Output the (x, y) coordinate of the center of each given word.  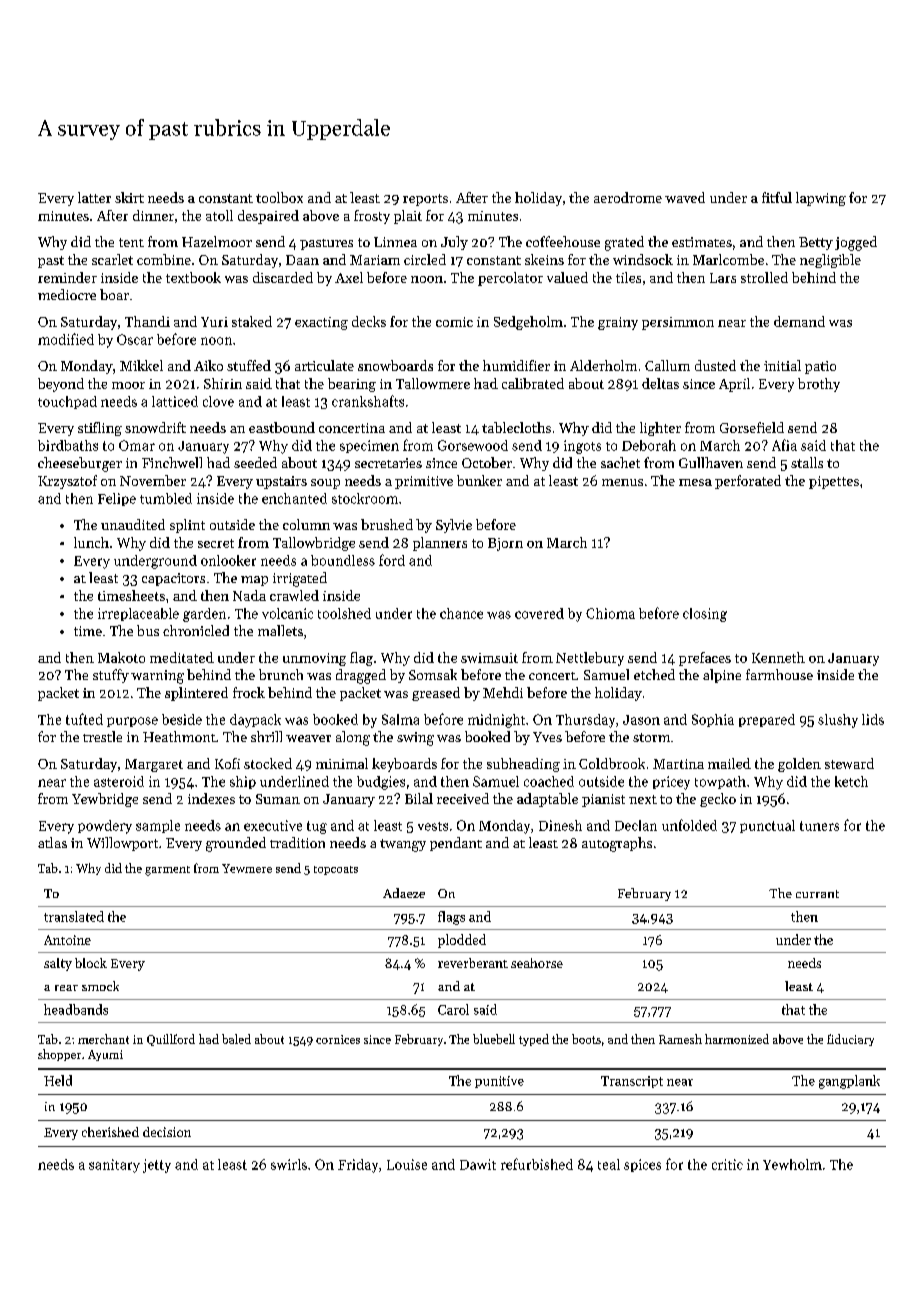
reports (425, 200)
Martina (678, 764)
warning (157, 677)
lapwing (821, 199)
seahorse (537, 963)
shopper (59, 1055)
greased (436, 694)
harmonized (737, 1039)
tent (131, 242)
